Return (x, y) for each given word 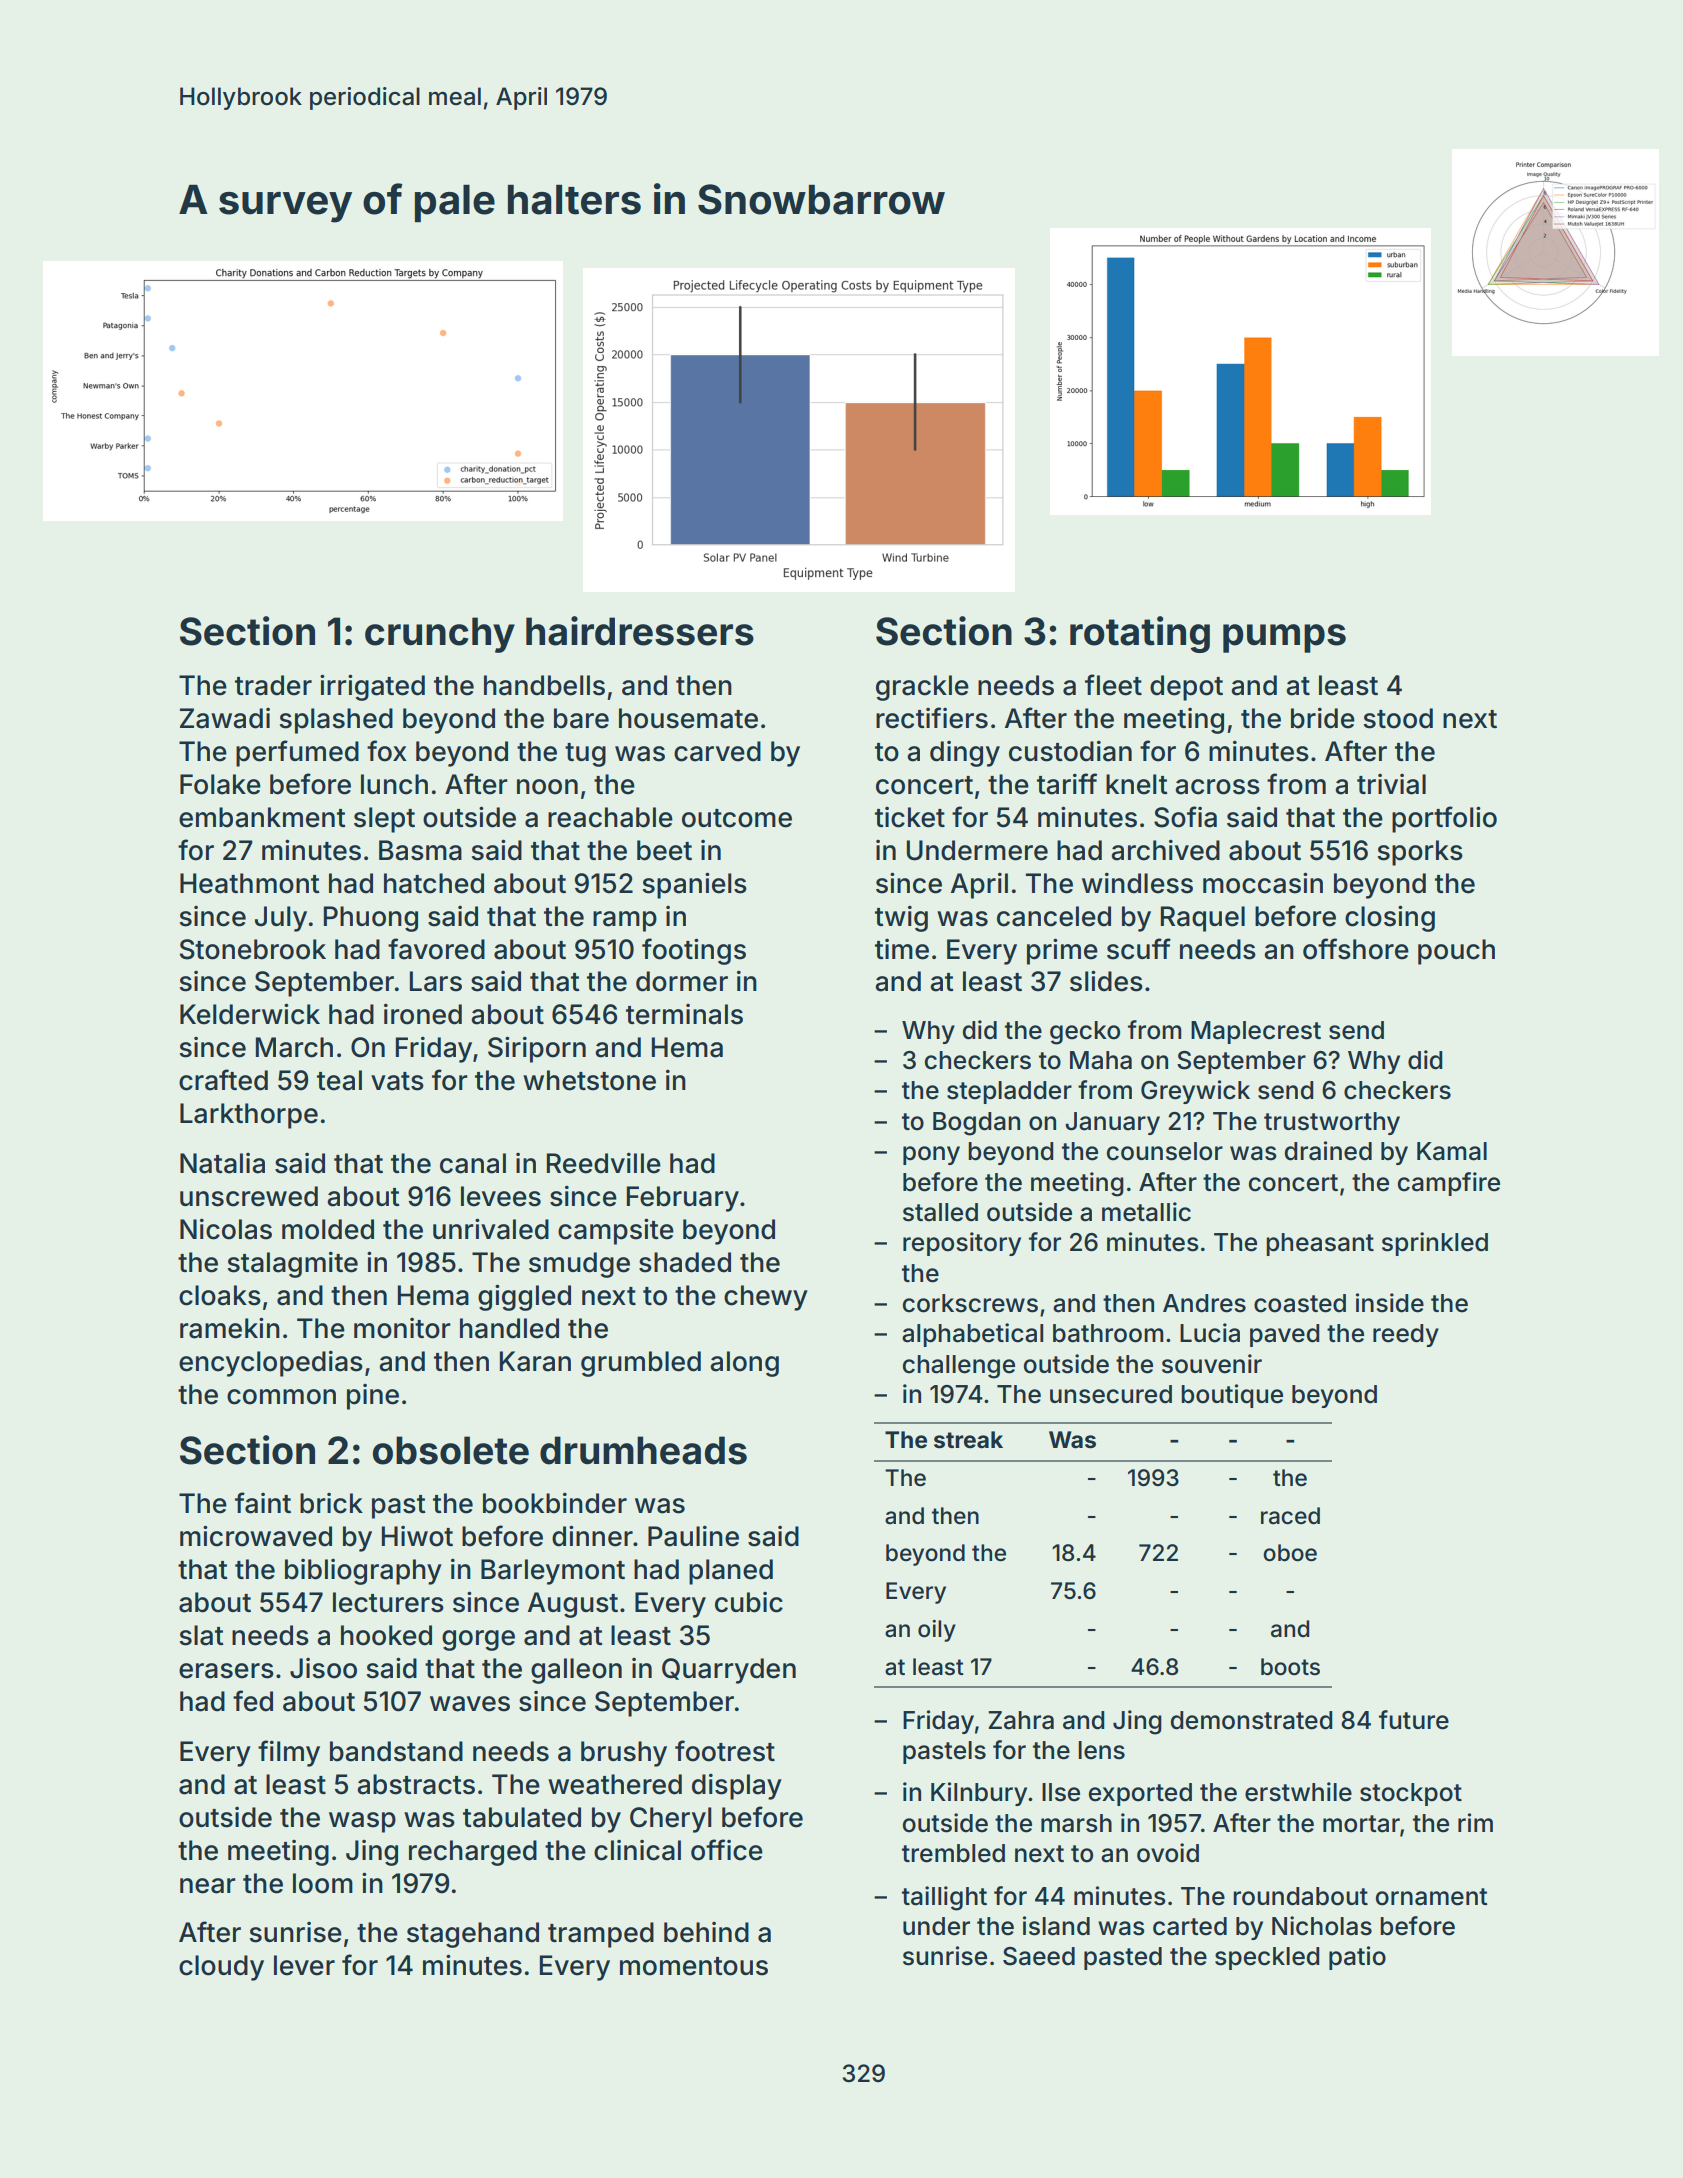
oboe (1290, 1553)
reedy (1406, 1335)
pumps (1284, 638)
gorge (478, 1640)
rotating (1140, 634)
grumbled (641, 1364)
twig (901, 919)
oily (937, 1631)
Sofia (1185, 817)
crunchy (440, 635)
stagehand (473, 1935)
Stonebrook (253, 949)
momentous (694, 1966)
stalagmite (293, 1265)
